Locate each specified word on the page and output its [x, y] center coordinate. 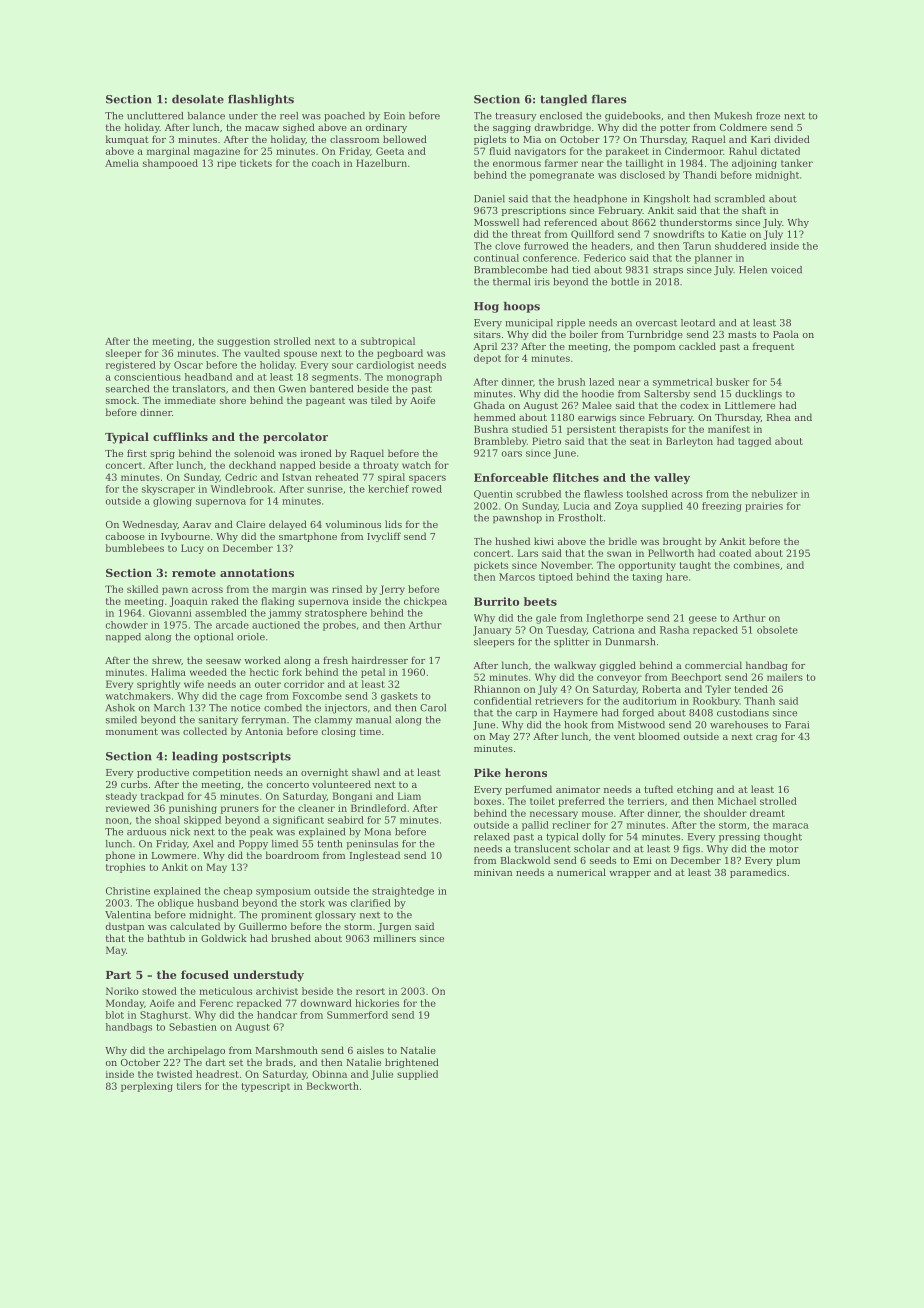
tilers [189, 1086]
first [137, 453]
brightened [412, 1063]
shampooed [170, 164]
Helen [753, 270]
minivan [493, 872]
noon [117, 821]
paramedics [758, 873]
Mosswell [496, 222]
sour [342, 366]
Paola [786, 334]
